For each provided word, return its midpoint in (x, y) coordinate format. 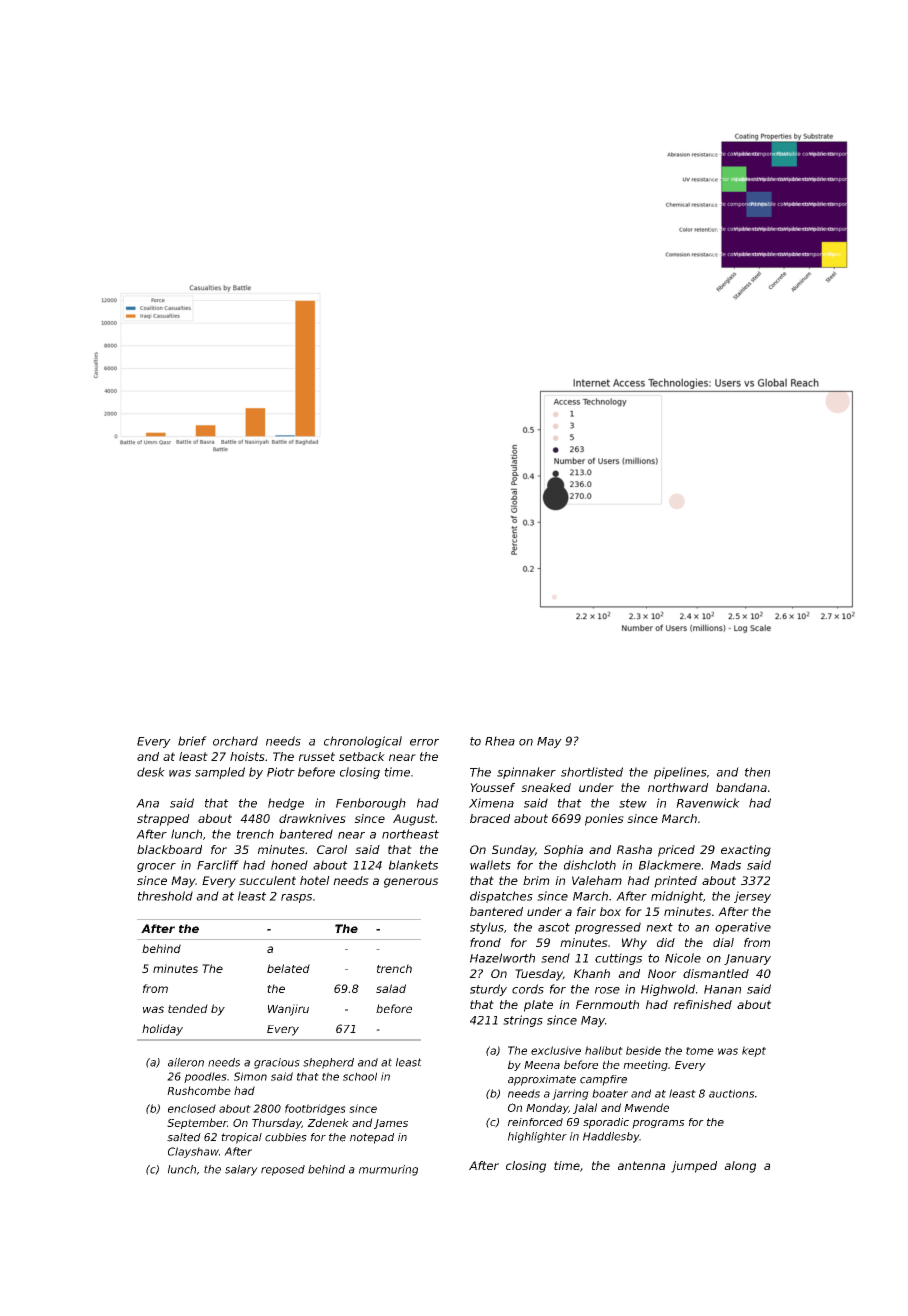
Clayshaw (193, 1152)
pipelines (680, 773)
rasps (296, 898)
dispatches (501, 897)
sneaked (546, 787)
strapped (163, 820)
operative (743, 928)
